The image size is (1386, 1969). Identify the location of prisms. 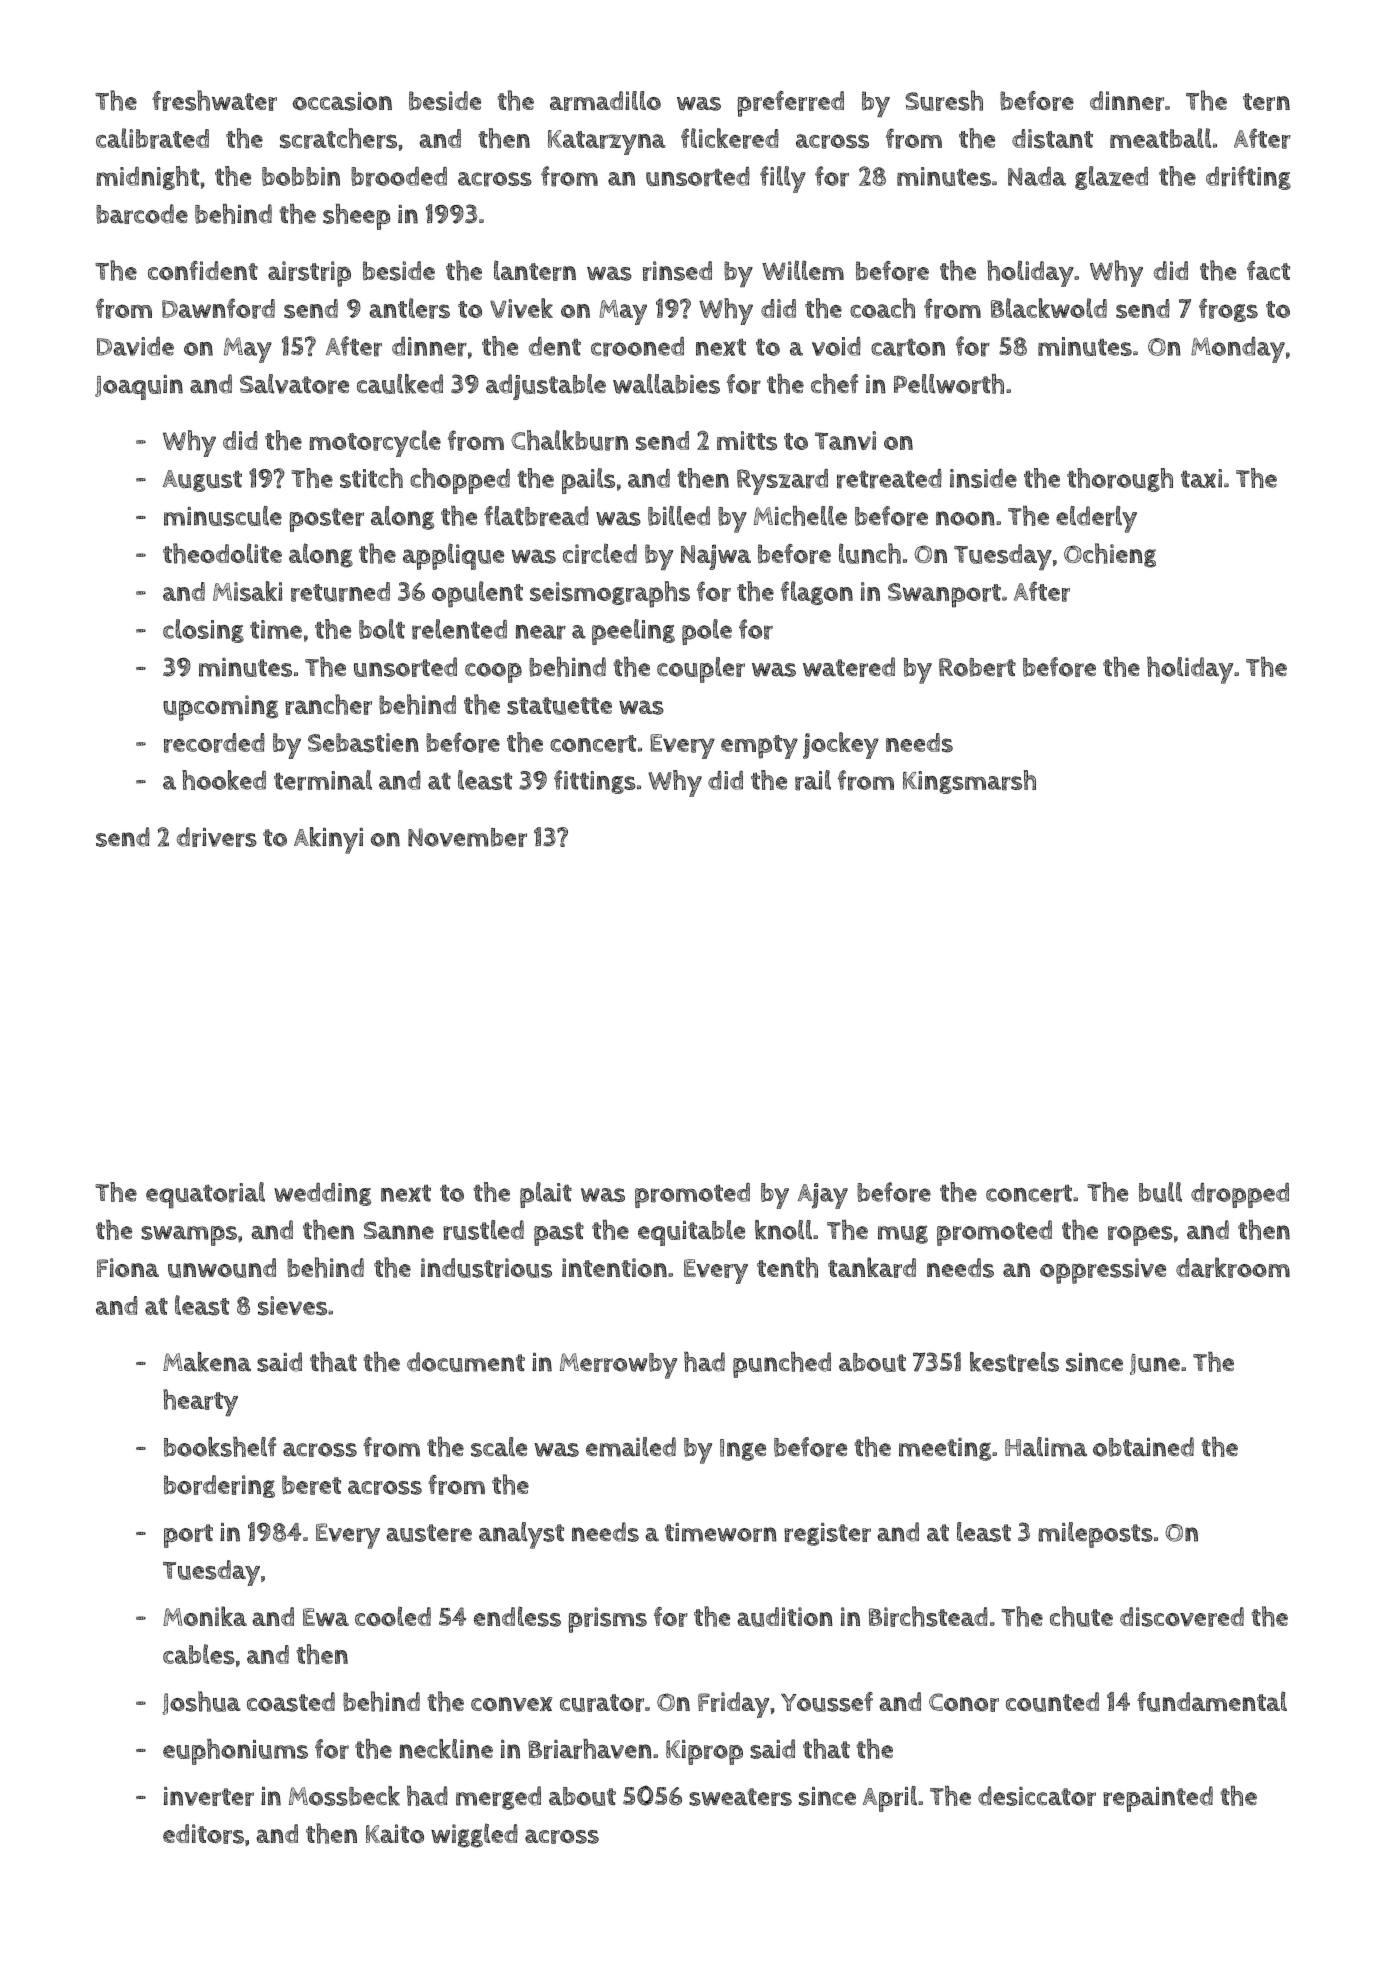
(607, 1620).
